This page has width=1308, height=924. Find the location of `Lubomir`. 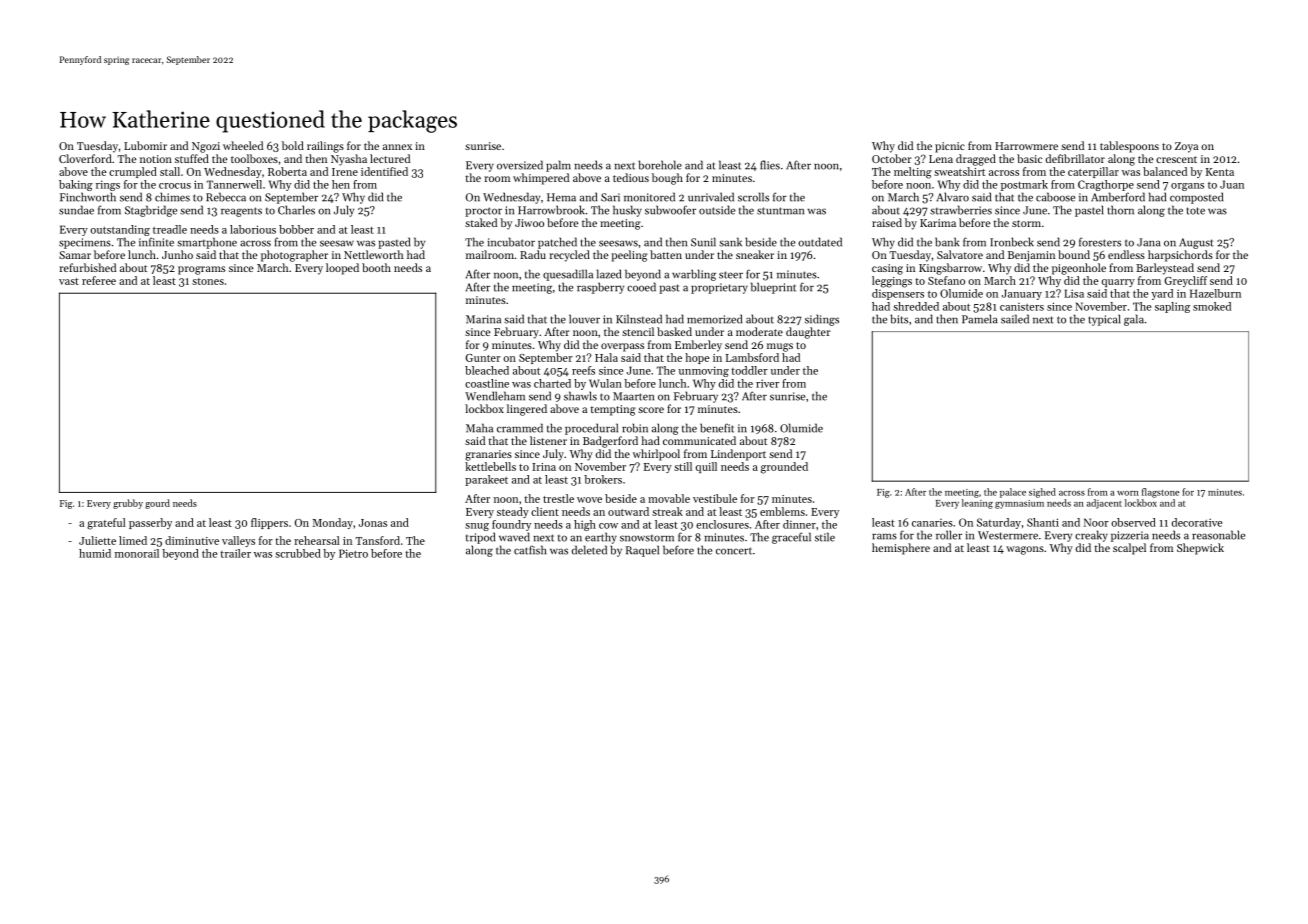

Lubomir is located at coordinates (145, 145).
